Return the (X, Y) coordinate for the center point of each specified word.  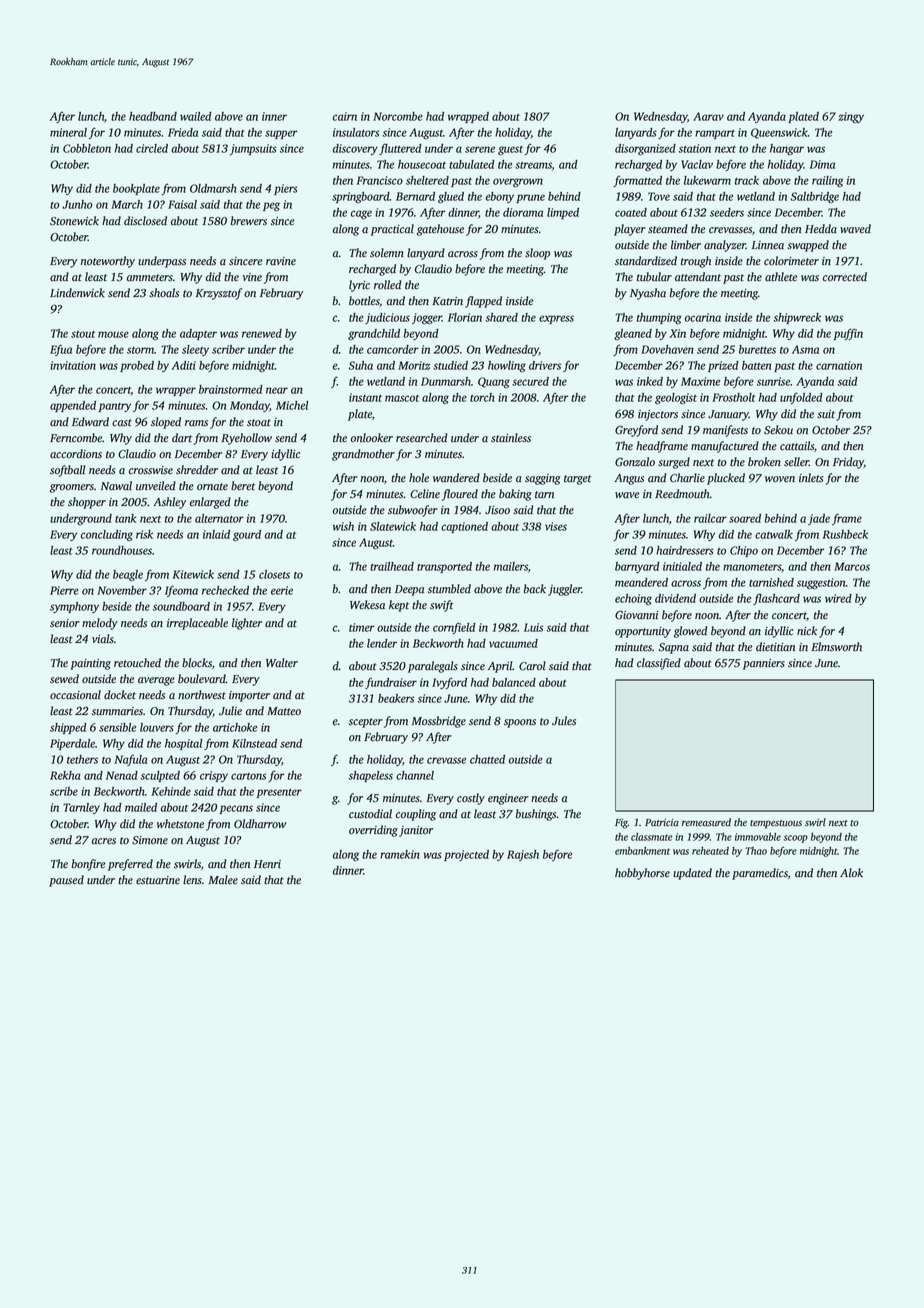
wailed (196, 116)
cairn (345, 116)
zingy (851, 117)
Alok (851, 872)
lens (192, 880)
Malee (223, 880)
